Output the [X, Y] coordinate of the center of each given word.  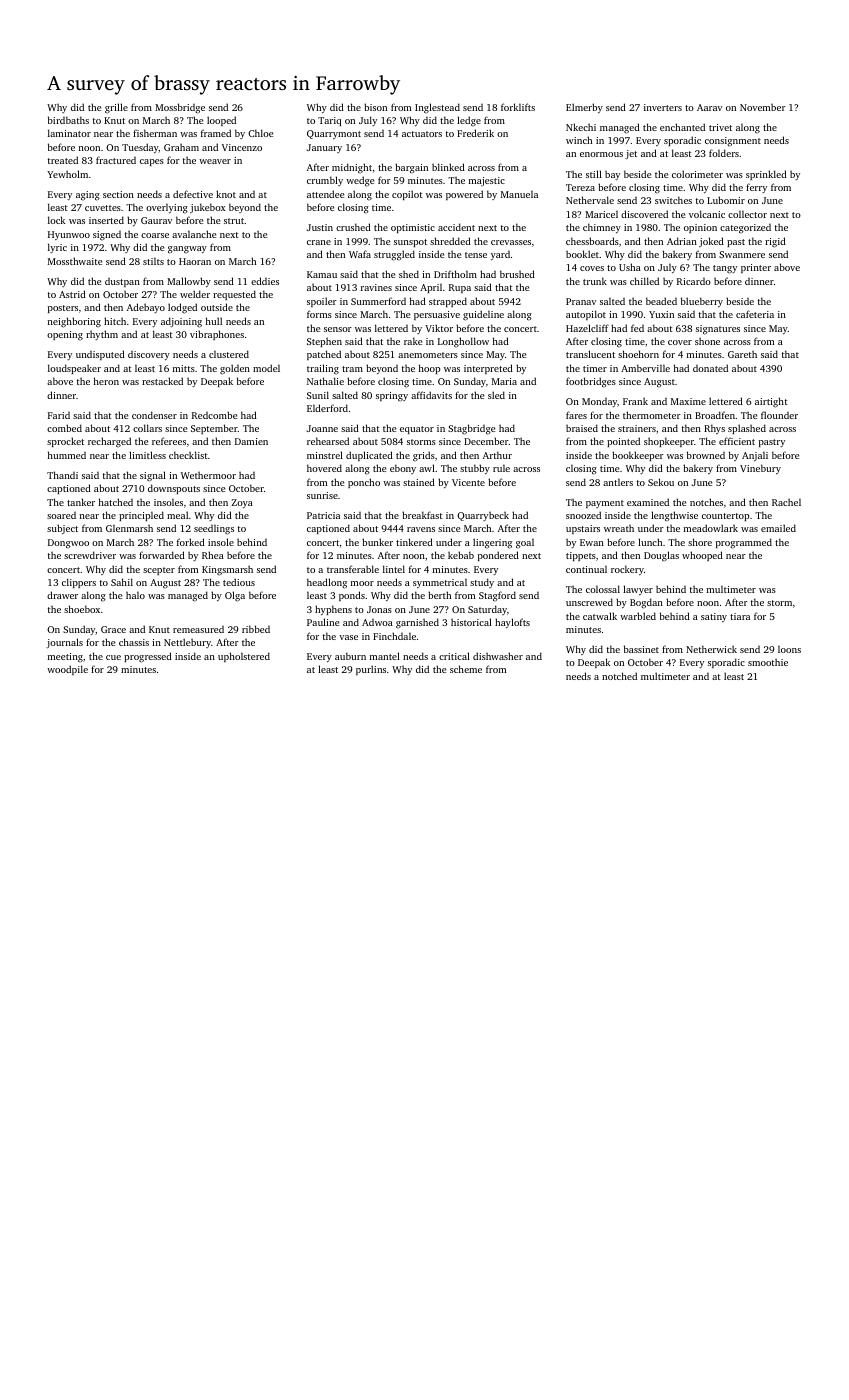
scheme [466, 669]
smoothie [768, 662]
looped [221, 121]
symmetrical [440, 583]
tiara [740, 616]
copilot [407, 195]
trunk [595, 281]
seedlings [214, 529]
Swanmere [742, 254]
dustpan [122, 282]
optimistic [413, 228]
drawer [62, 595]
